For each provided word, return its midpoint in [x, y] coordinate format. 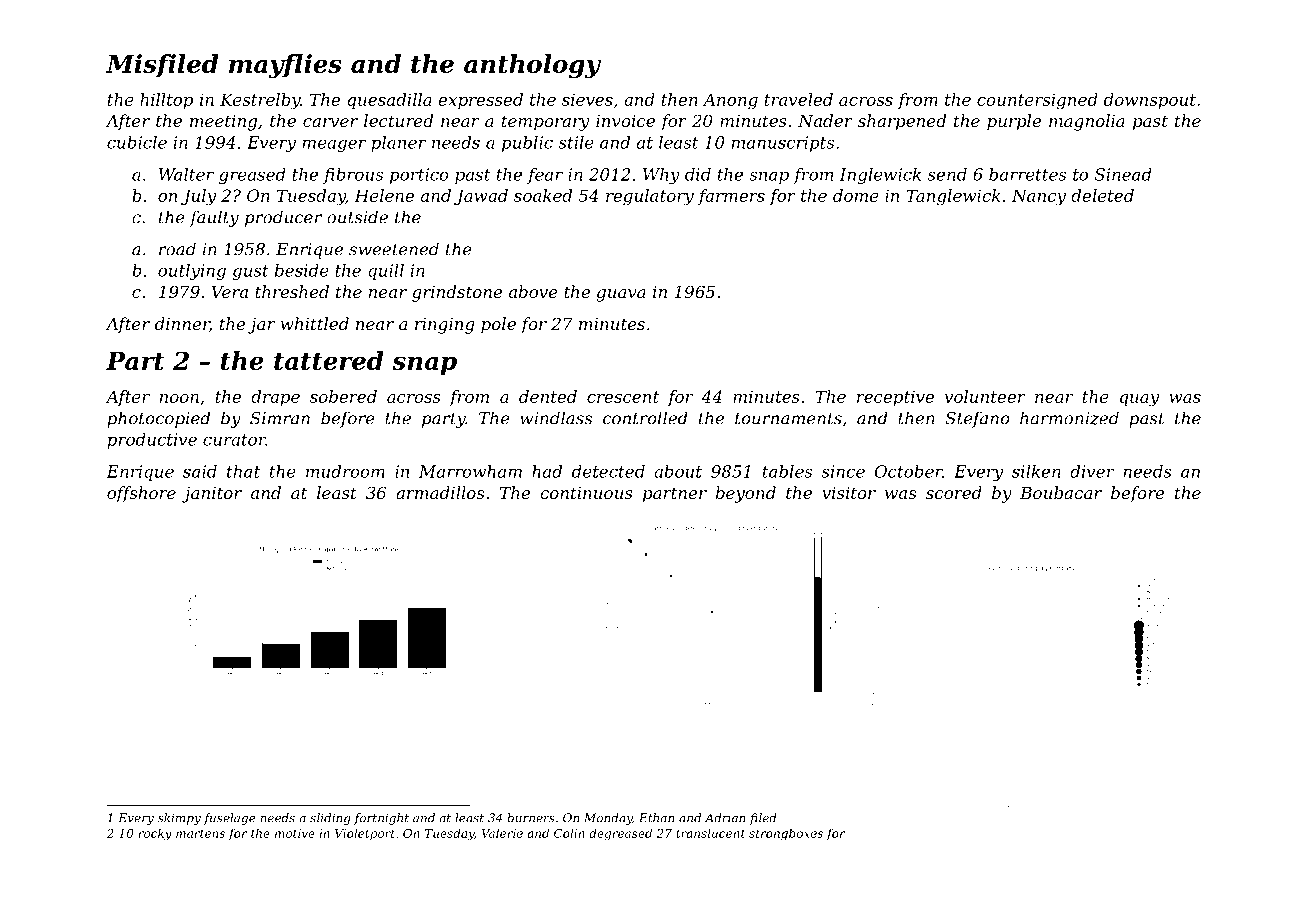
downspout [1150, 101]
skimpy [179, 819]
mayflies [285, 66]
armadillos [440, 492]
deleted [1102, 195]
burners [531, 818]
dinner [182, 324]
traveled [799, 99]
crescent [623, 397]
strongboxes [786, 834]
